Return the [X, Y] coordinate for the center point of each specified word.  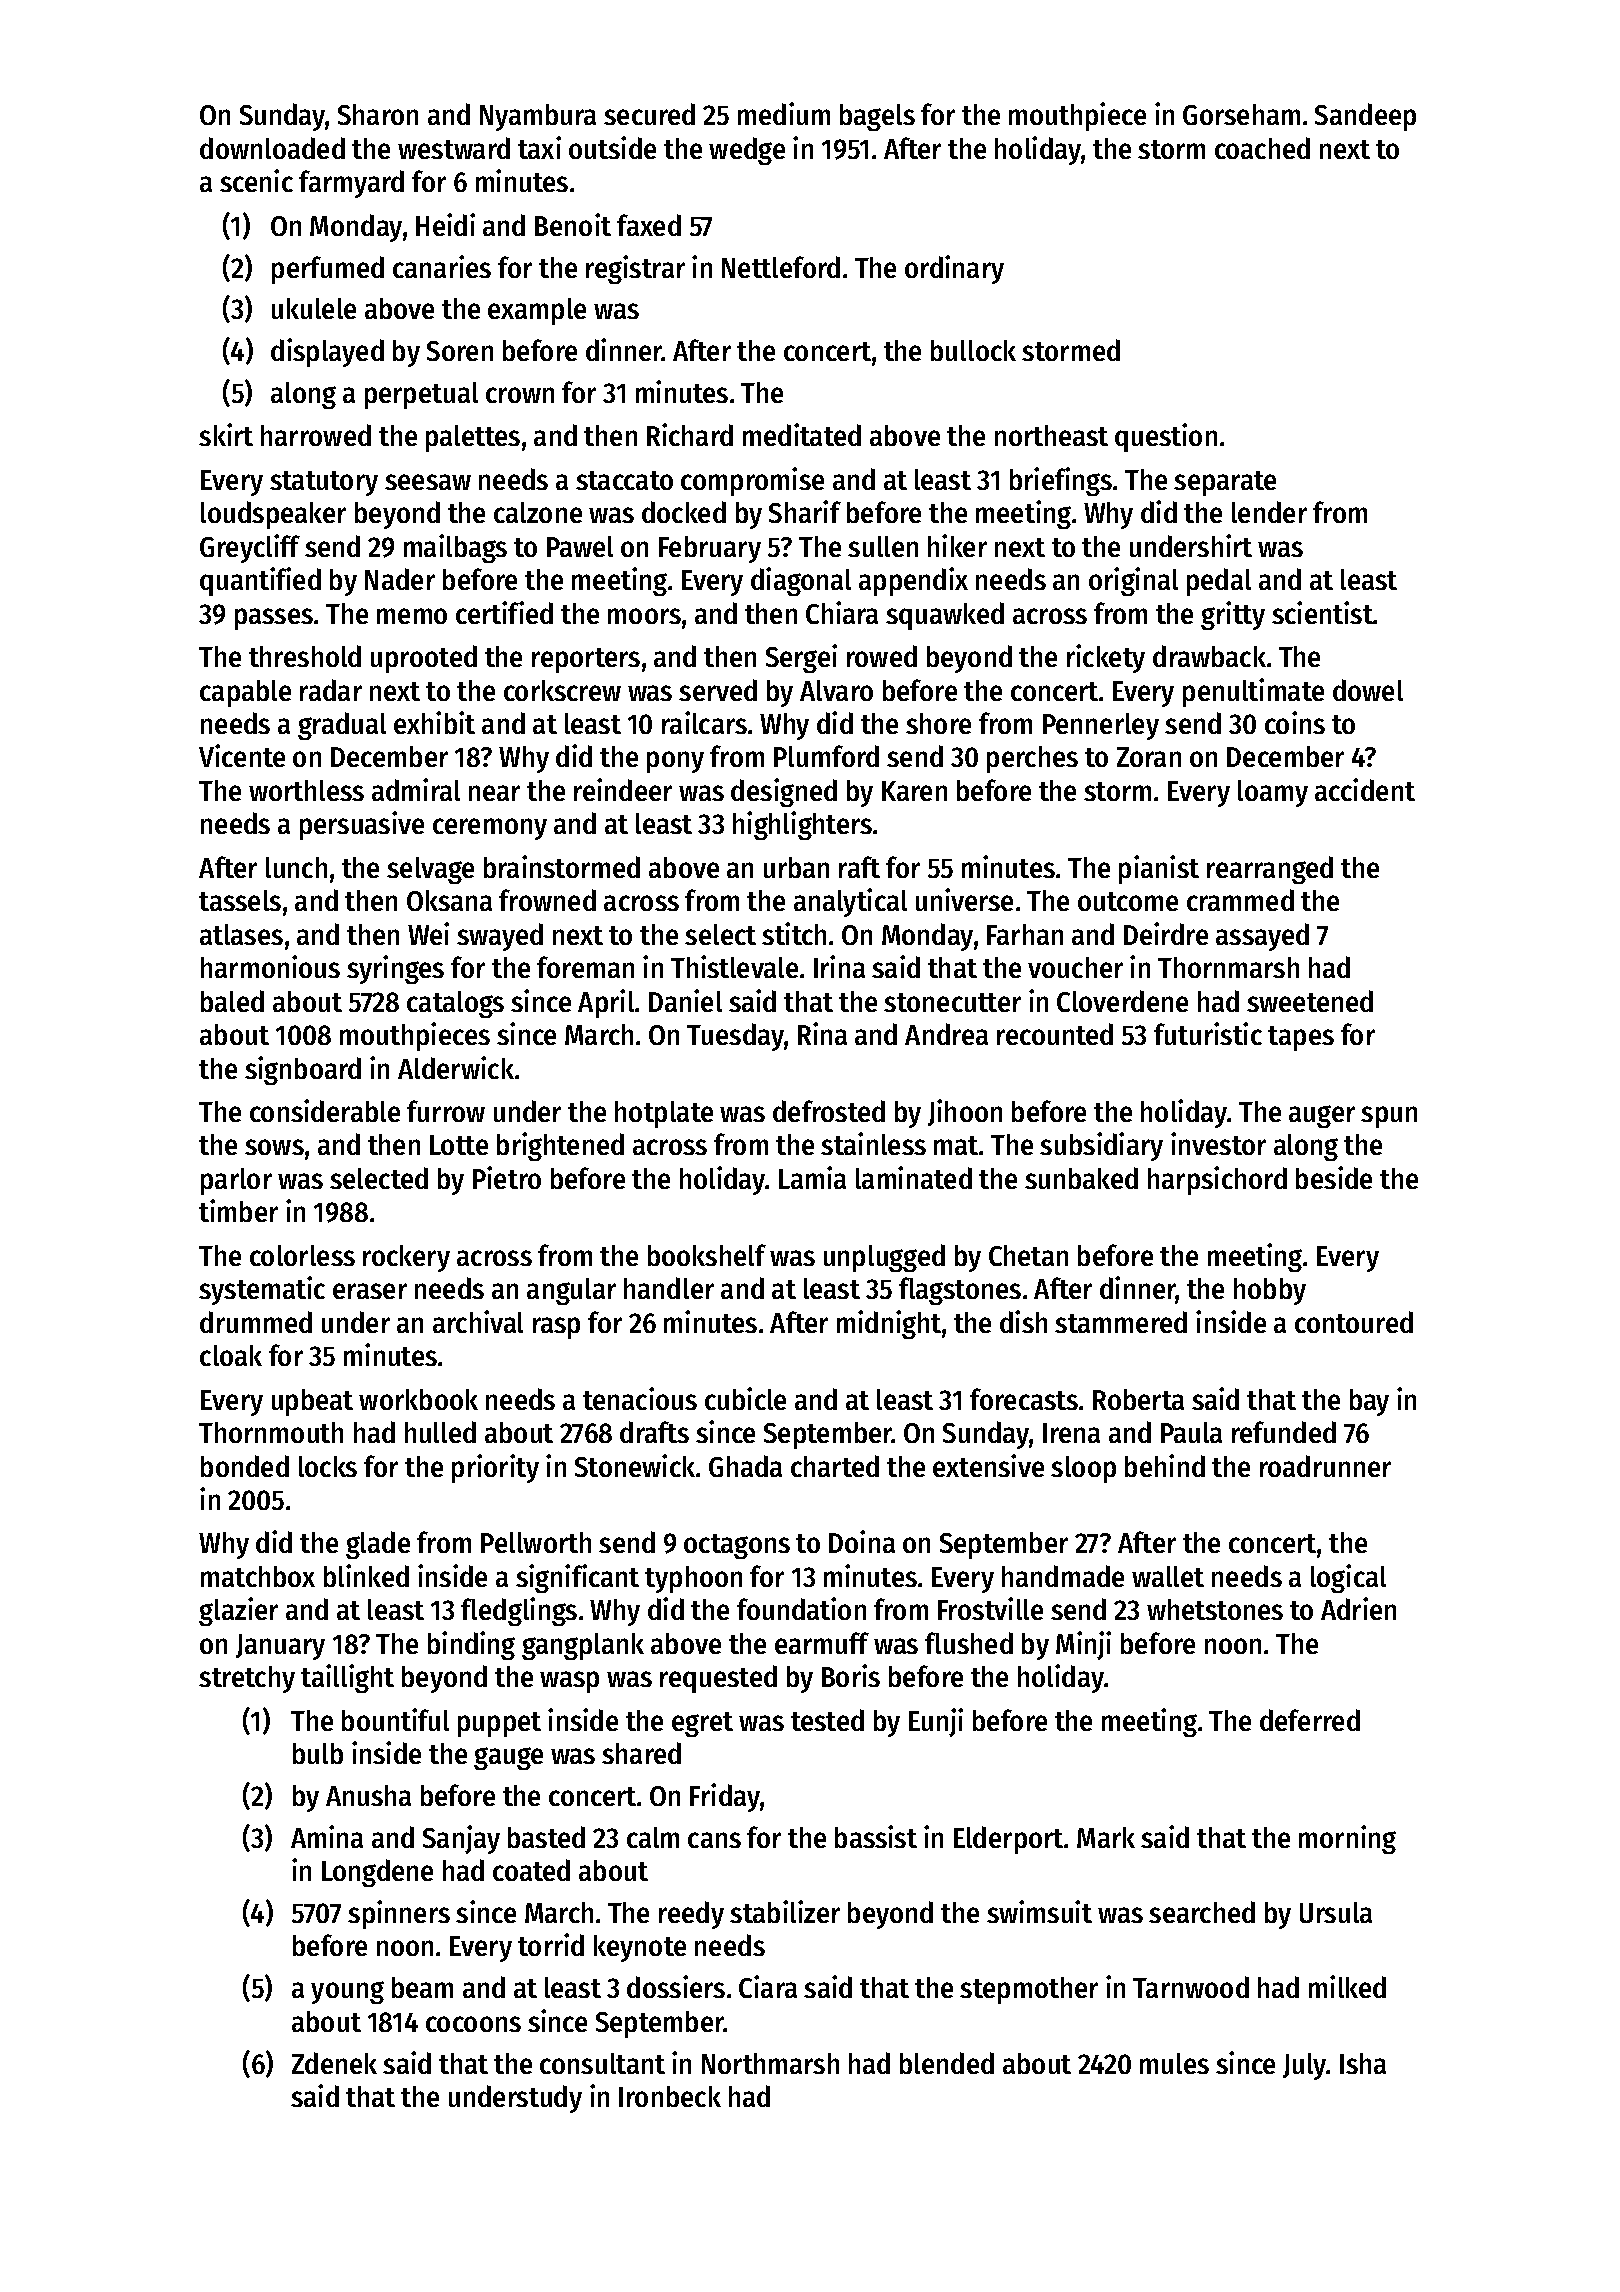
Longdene [377, 1873]
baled [232, 1001]
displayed [327, 352]
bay [1369, 1402]
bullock [973, 350]
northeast [1051, 435]
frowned [547, 900]
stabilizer [785, 1911]
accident [1365, 789]
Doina [862, 1541]
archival [478, 1321]
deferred [1310, 1720]
